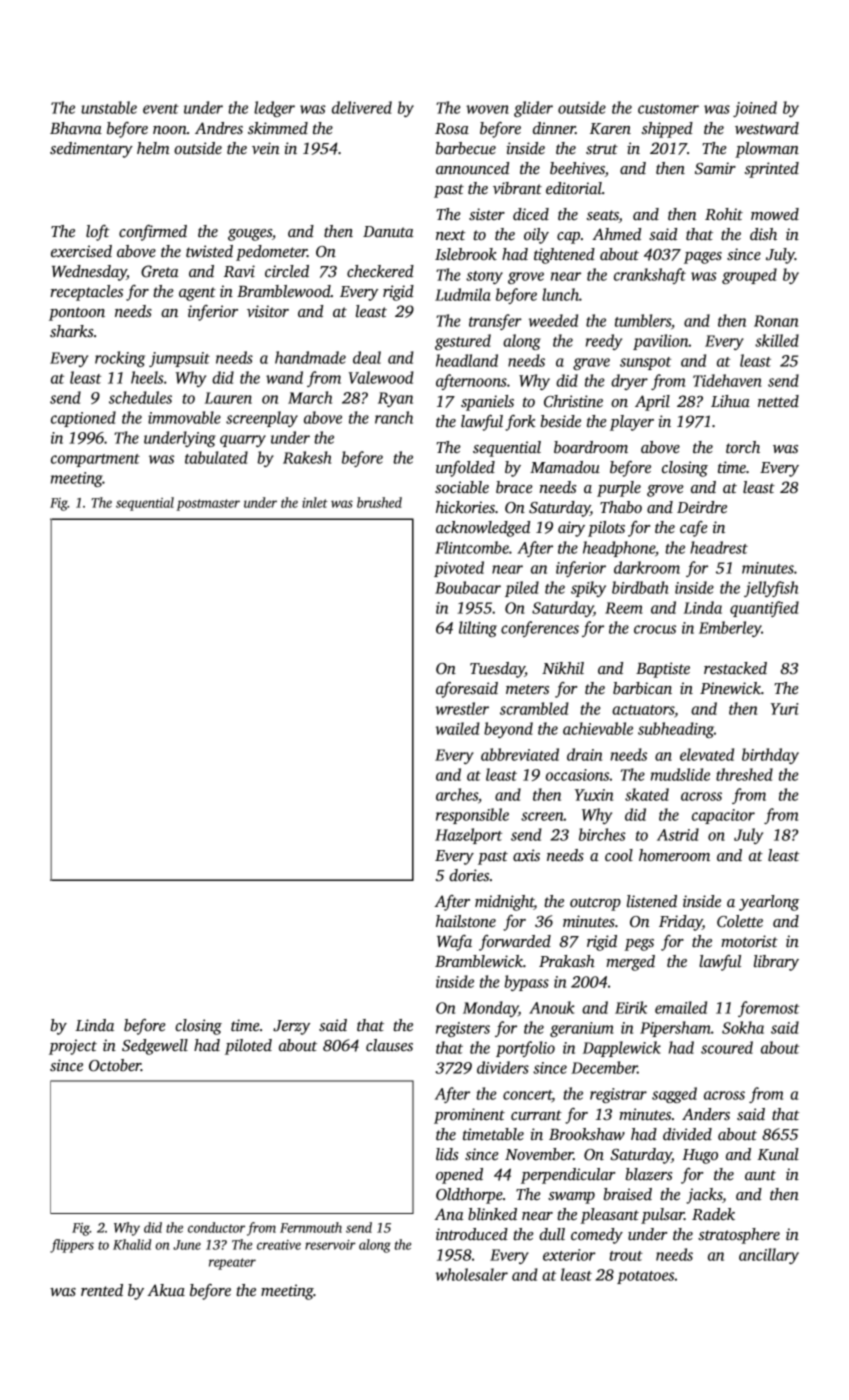 This image has width=849, height=1400. Describe the element at coordinates (462, 708) in the image. I see `wrestler` at that location.
